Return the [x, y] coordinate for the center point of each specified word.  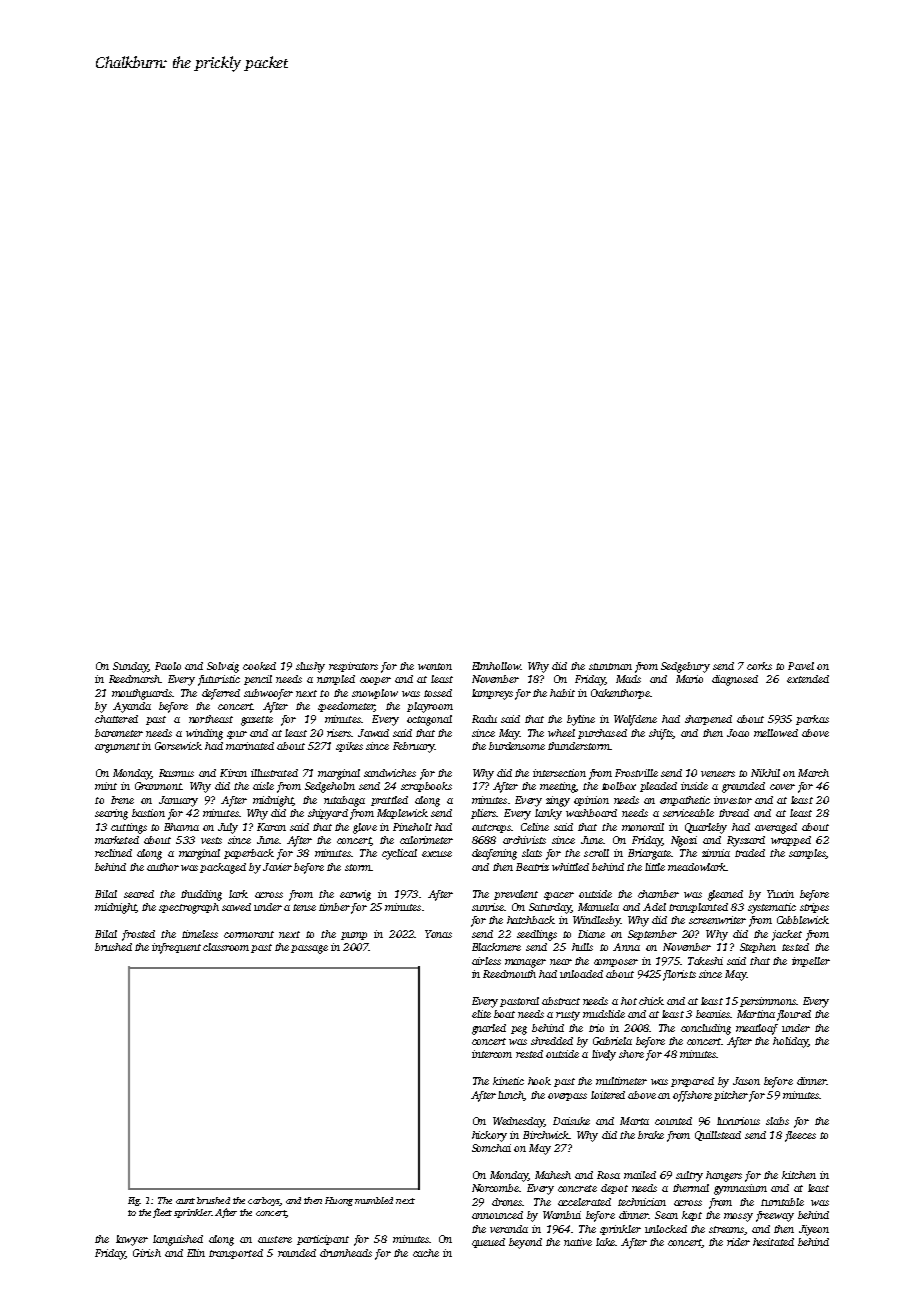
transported [236, 1254]
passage [309, 949]
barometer [119, 733]
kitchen [799, 1175]
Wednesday [518, 1122]
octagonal [429, 720]
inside [694, 786]
